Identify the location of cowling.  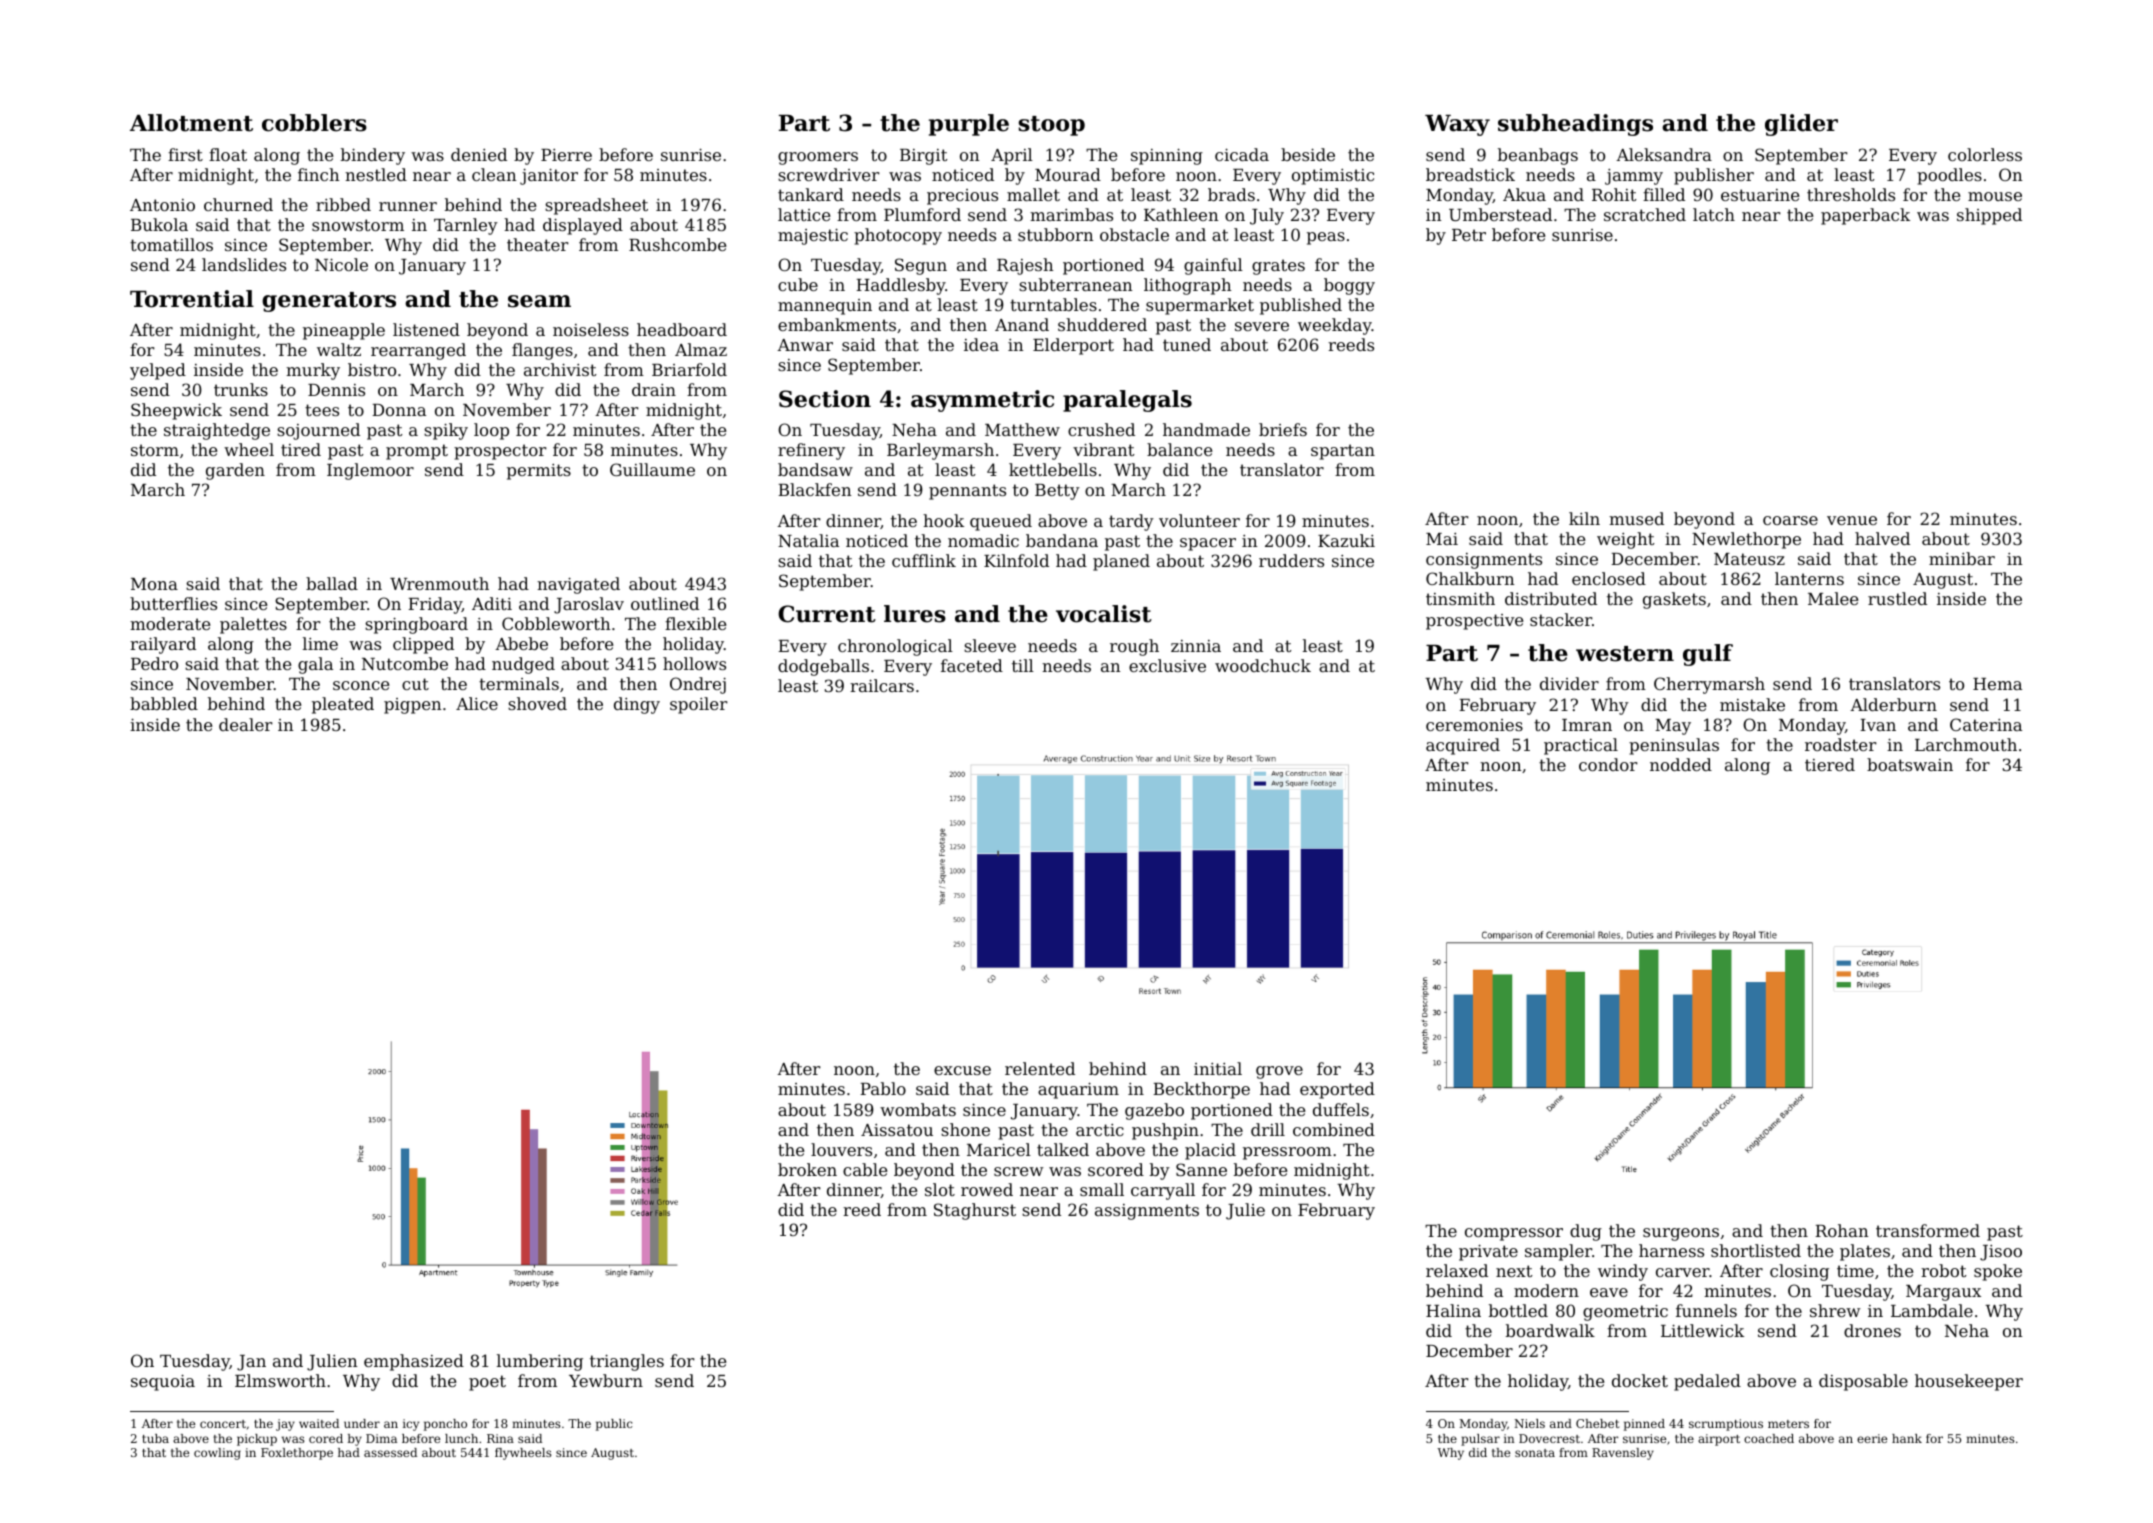
(217, 1454).
